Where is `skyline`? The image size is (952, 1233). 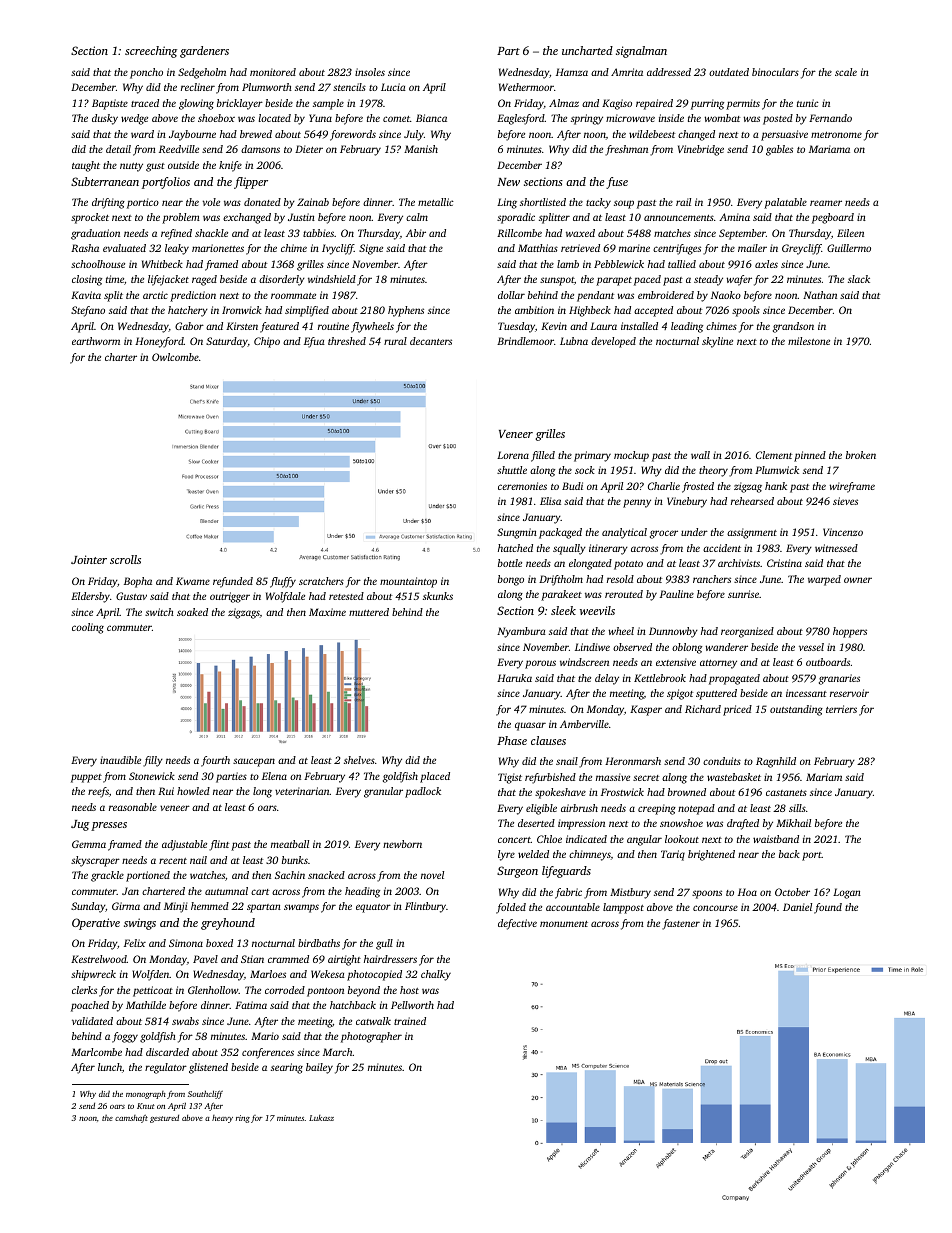
skyline is located at coordinates (717, 342).
